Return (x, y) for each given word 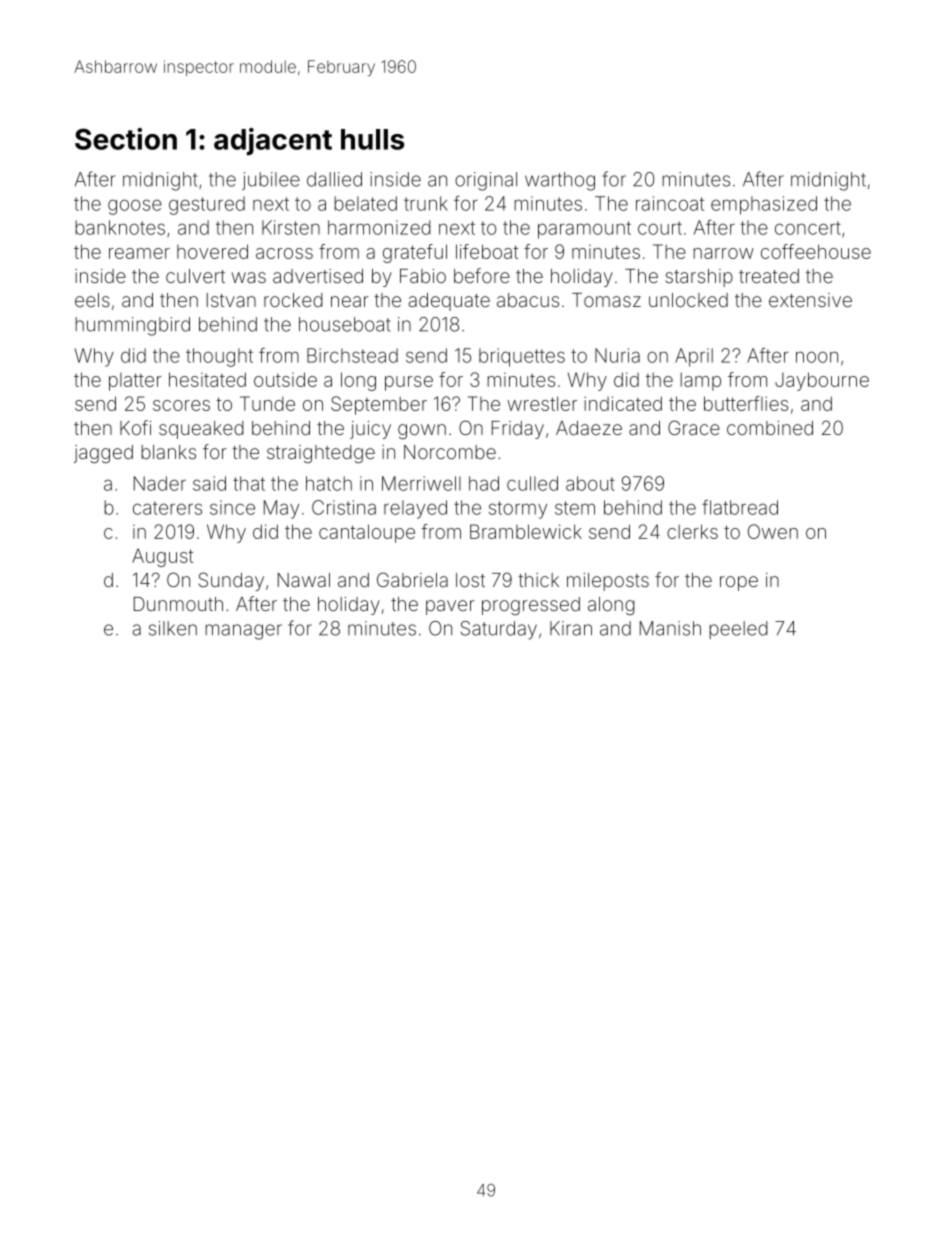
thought (219, 357)
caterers (167, 508)
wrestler (542, 403)
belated (365, 203)
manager (243, 632)
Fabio (423, 276)
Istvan (231, 300)
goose (135, 207)
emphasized (764, 205)
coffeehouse (816, 251)
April (694, 357)
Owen (773, 531)
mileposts (608, 582)
